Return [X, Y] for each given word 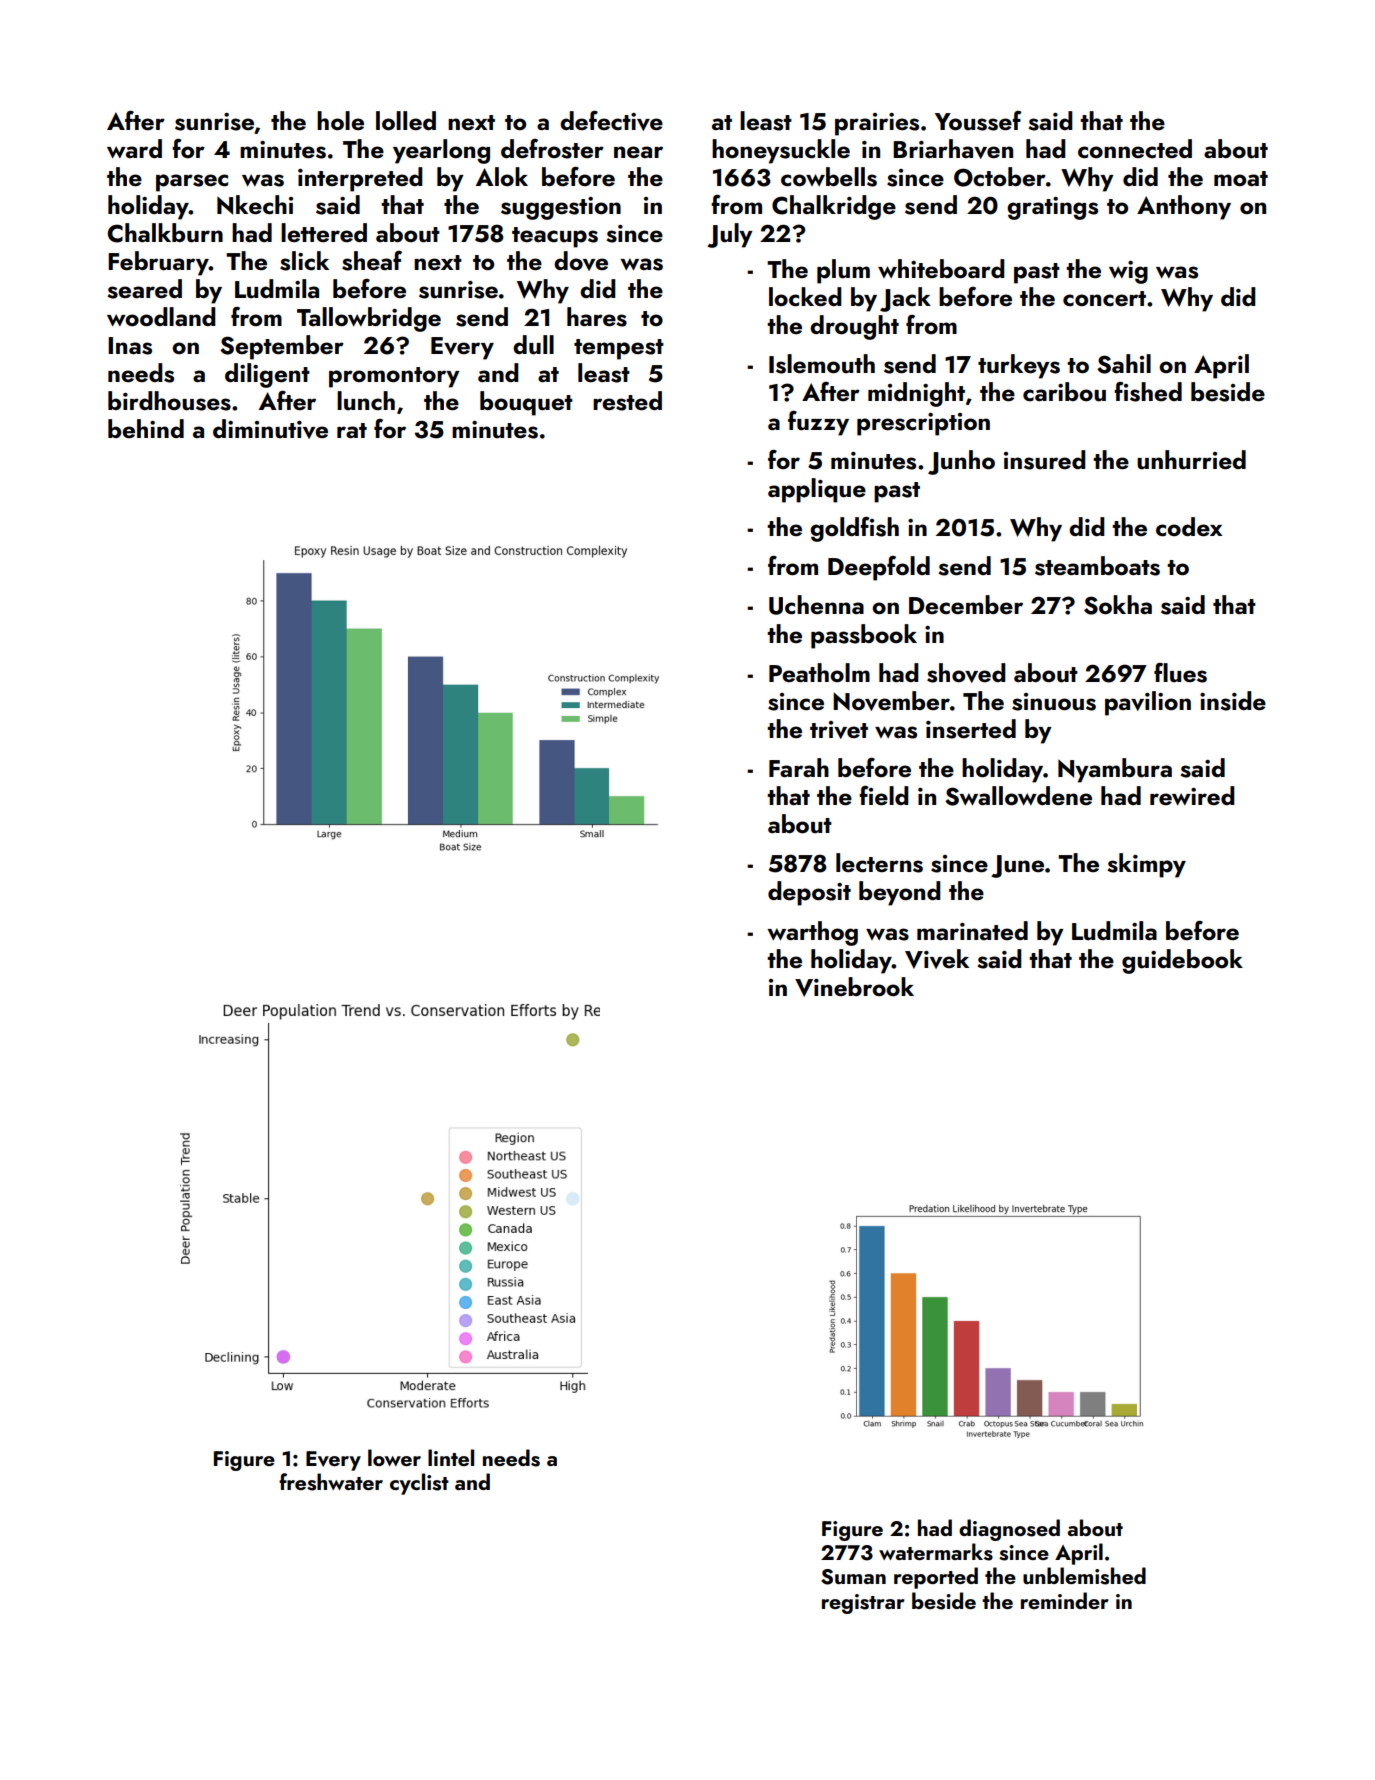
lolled [406, 120]
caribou [1064, 392]
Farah [799, 767]
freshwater [331, 1482]
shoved [966, 673]
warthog [812, 933]
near [638, 152]
